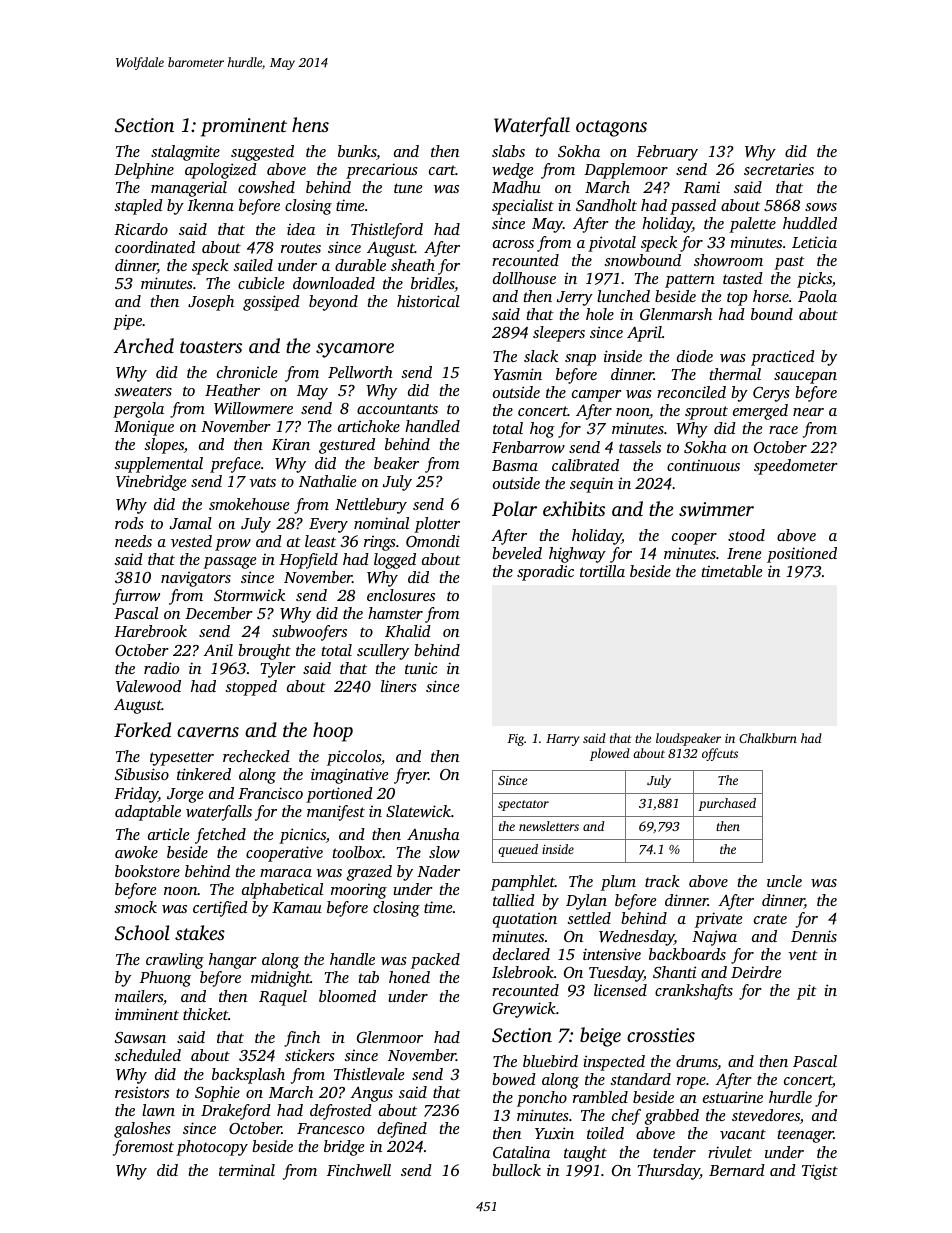 The height and width of the document is (1233, 952). I want to click on Paola, so click(817, 296).
